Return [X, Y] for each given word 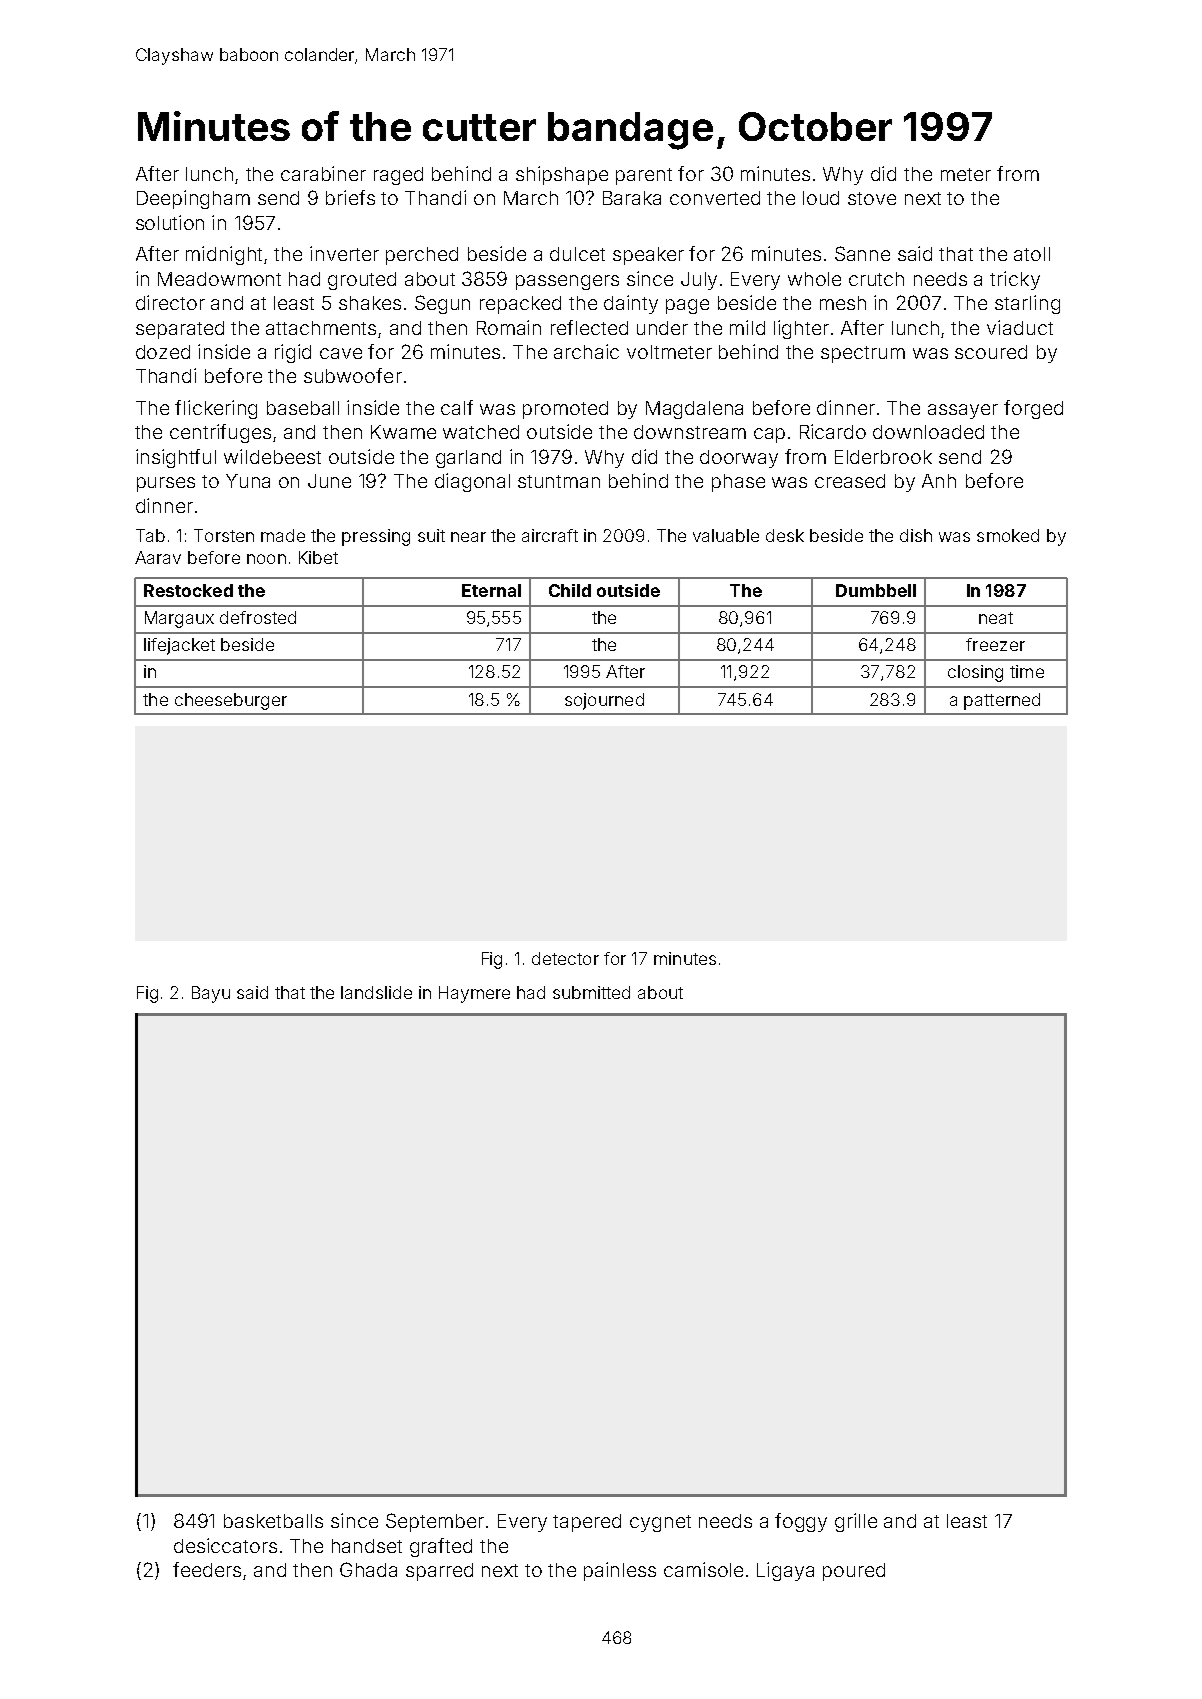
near [468, 537]
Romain [509, 327]
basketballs [273, 1521]
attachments [321, 328]
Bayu [211, 994]
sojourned [604, 701]
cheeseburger [231, 701]
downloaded [928, 432]
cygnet [660, 1523]
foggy [801, 1522]
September [435, 1522]
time [1027, 671]
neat [996, 618]
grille [856, 1522]
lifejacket [179, 646]
